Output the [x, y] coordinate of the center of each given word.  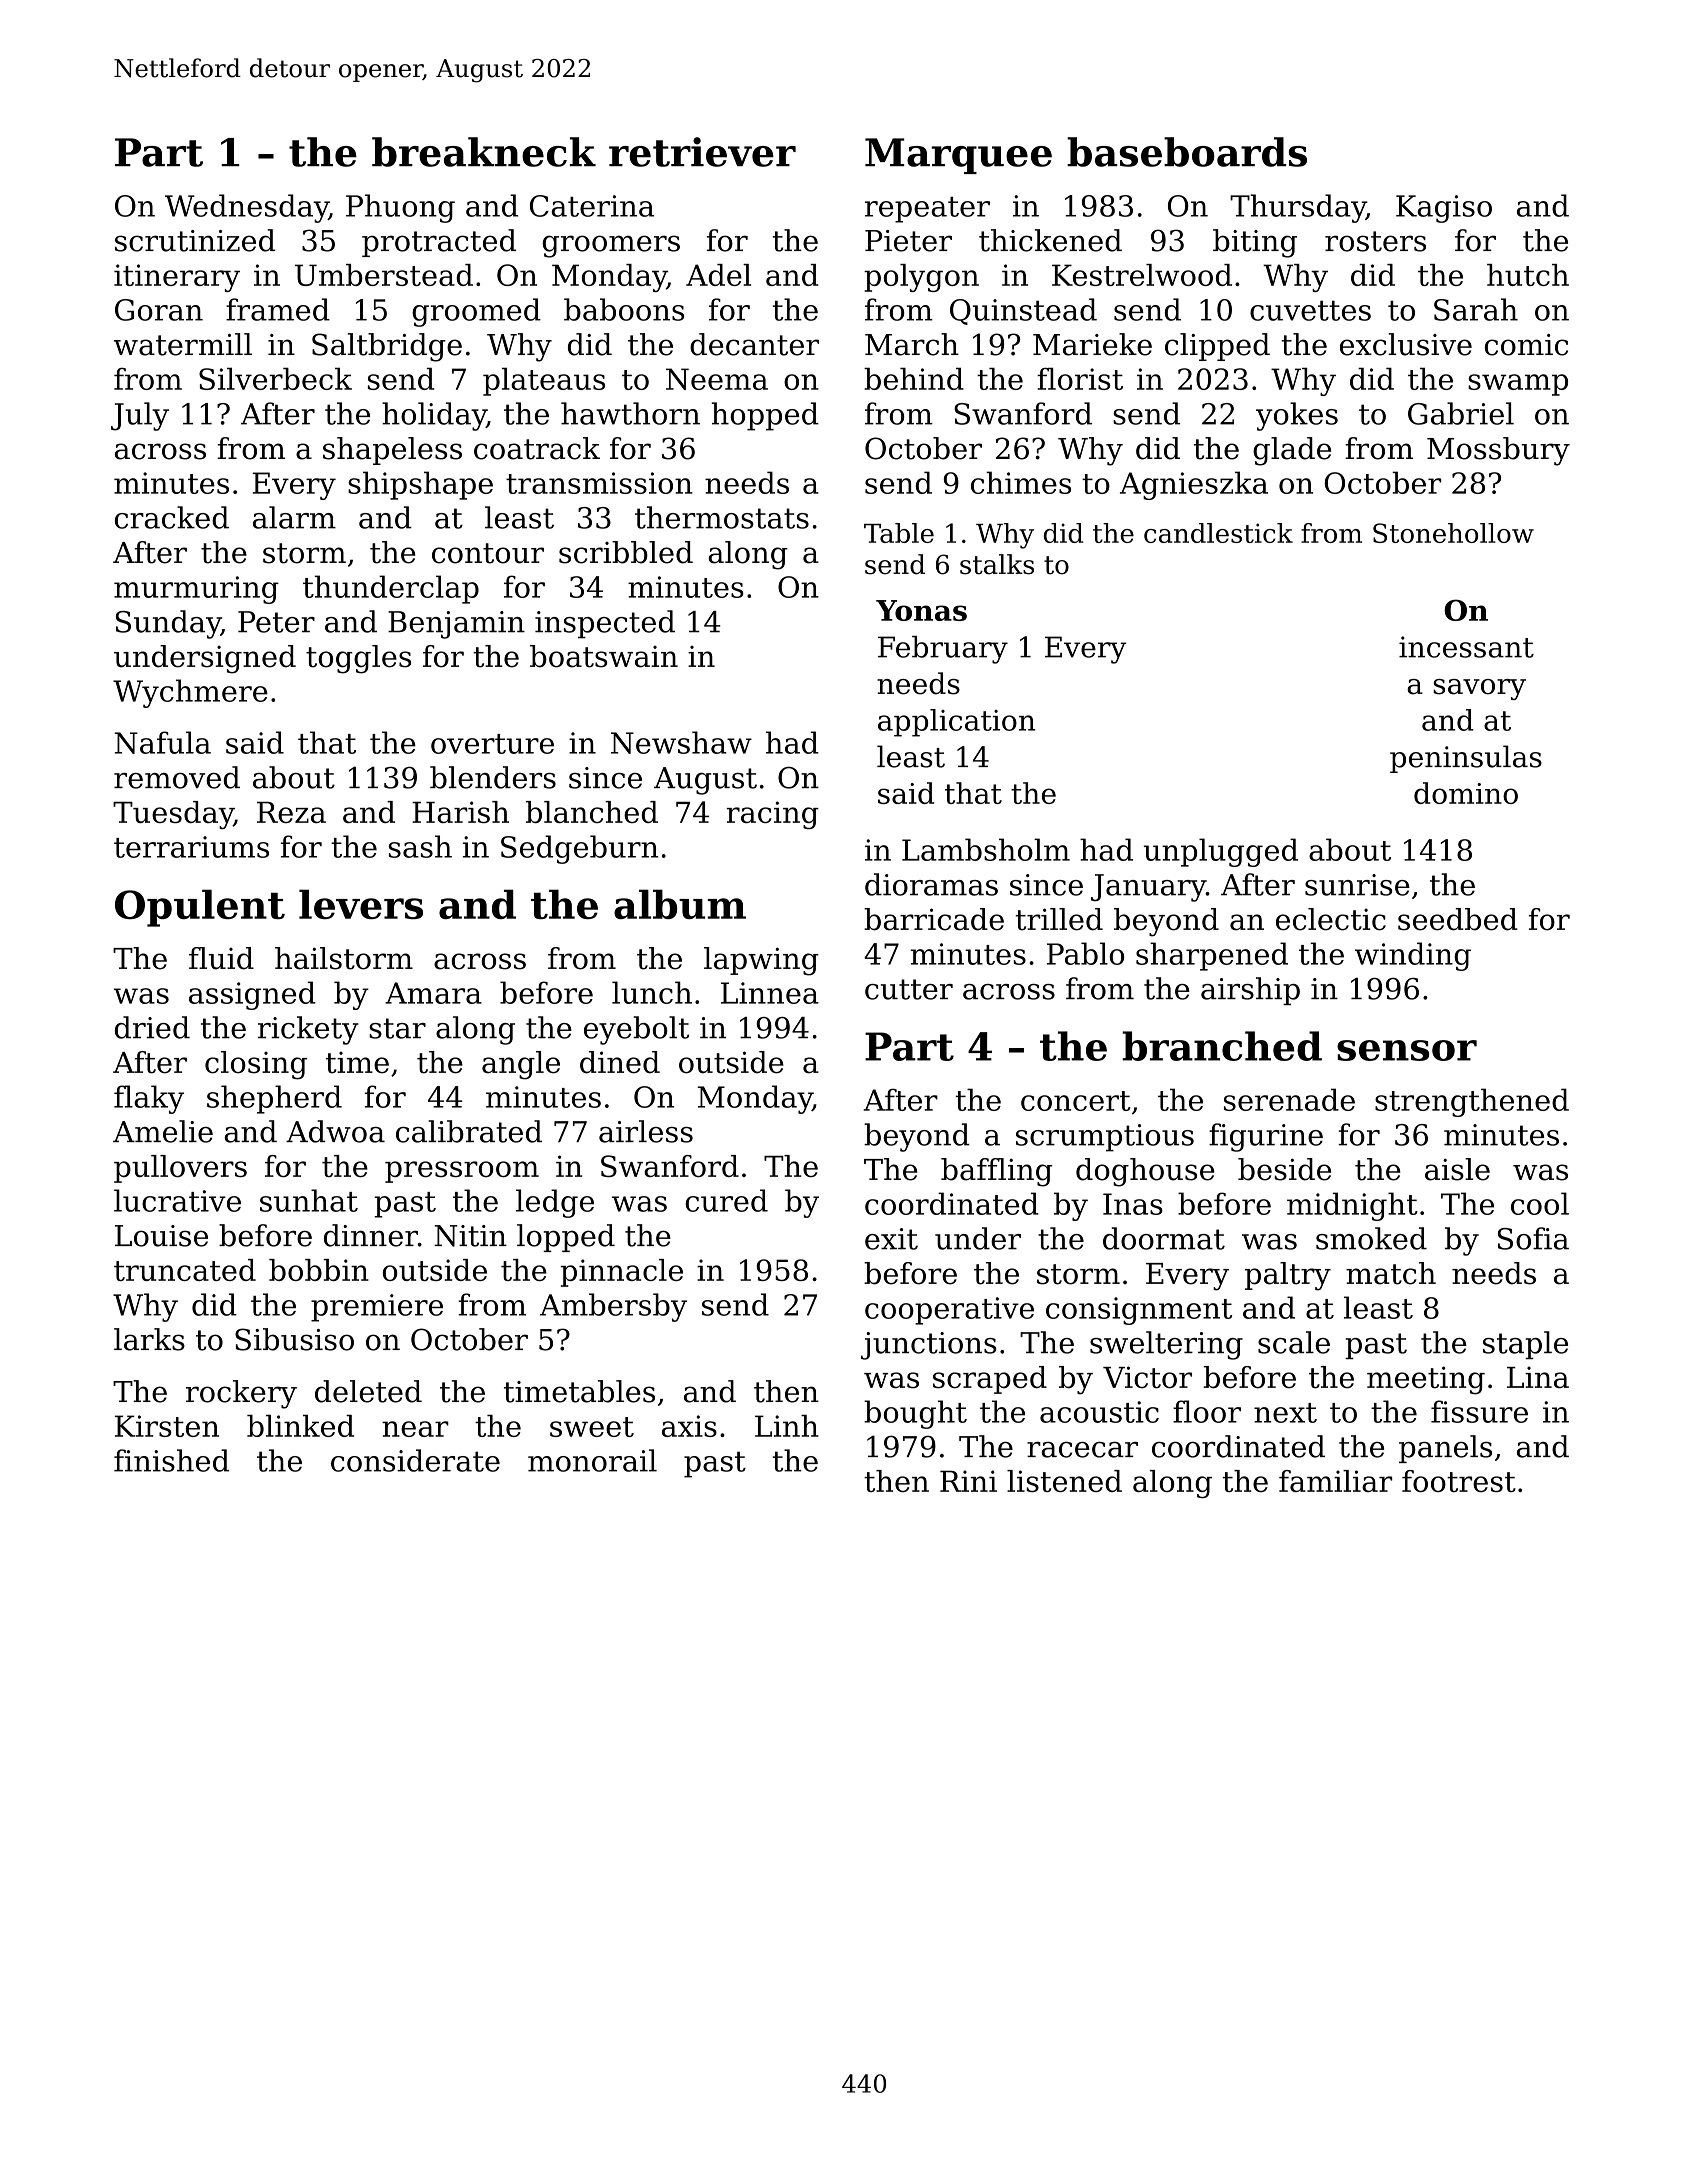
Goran [159, 310]
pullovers [180, 1169]
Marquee [958, 156]
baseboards [1187, 152]
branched [1222, 1046]
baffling [997, 1172]
